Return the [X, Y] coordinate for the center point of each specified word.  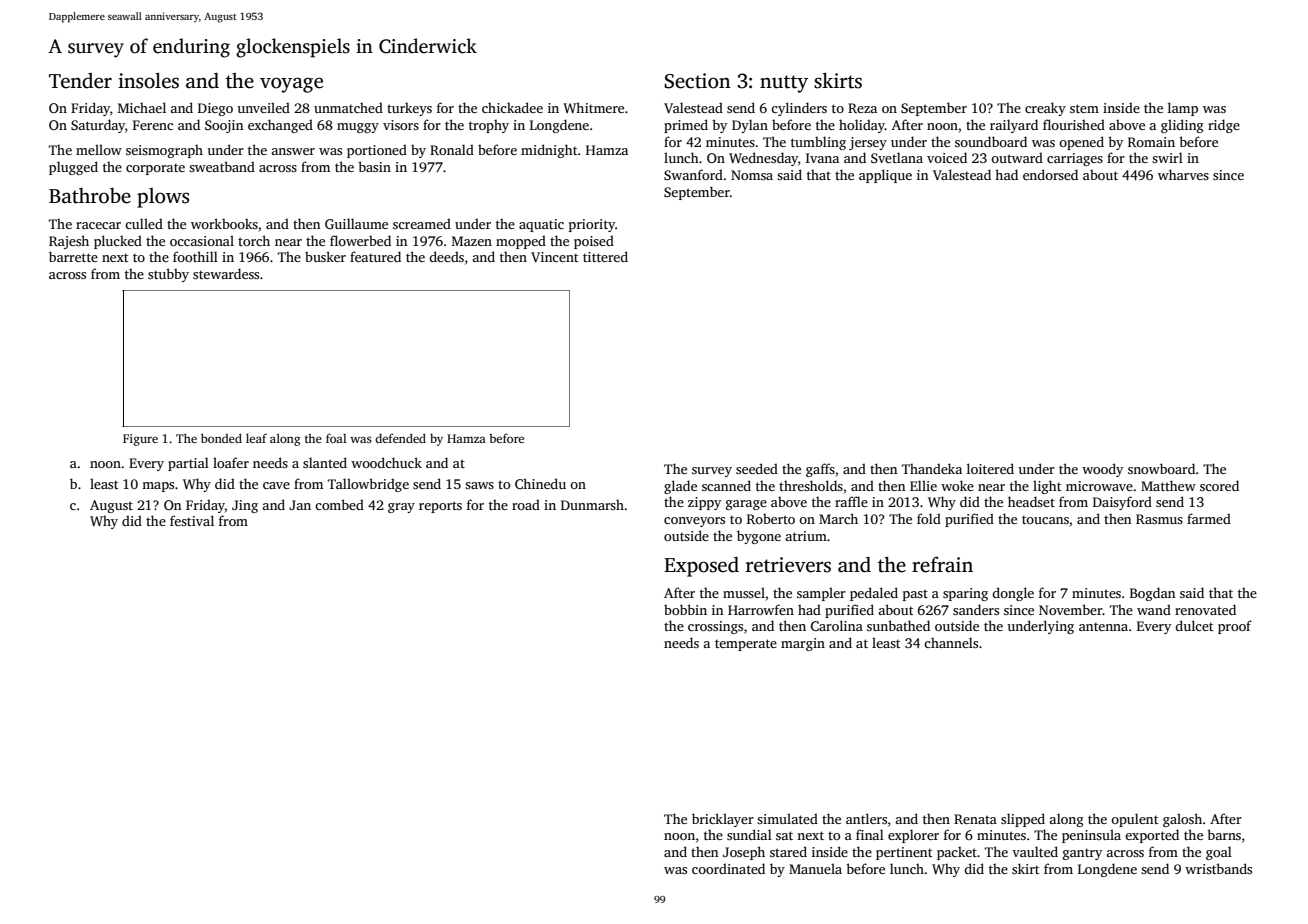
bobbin [685, 609]
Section [697, 81]
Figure [140, 440]
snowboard [1161, 468]
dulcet [1194, 625]
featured [375, 256]
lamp [1183, 109]
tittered [605, 256]
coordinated [728, 868]
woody [1102, 470]
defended [400, 438]
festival [192, 520]
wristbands [1218, 868]
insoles [148, 81]
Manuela [815, 868]
